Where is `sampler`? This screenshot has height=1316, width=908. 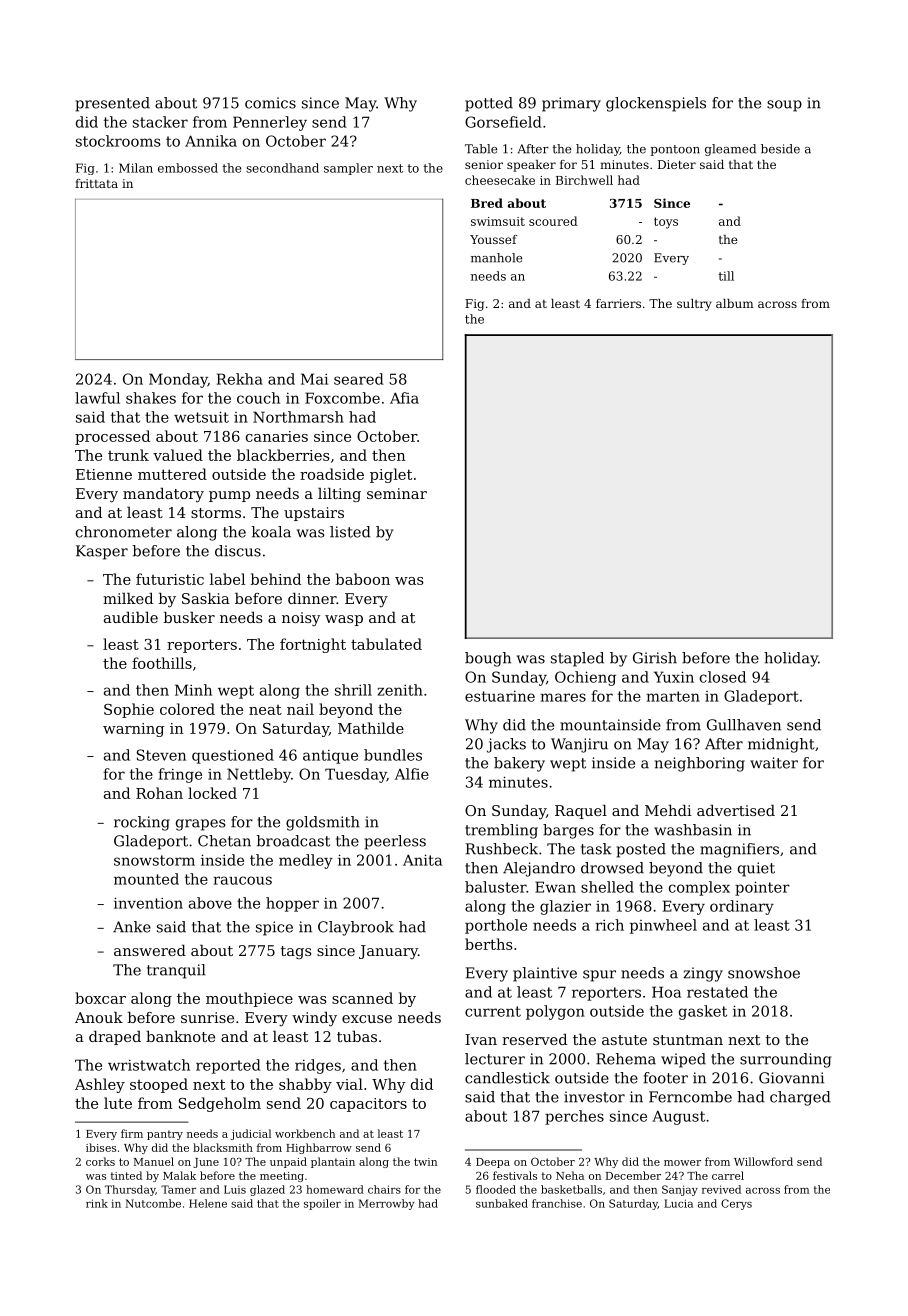 sampler is located at coordinates (348, 169).
